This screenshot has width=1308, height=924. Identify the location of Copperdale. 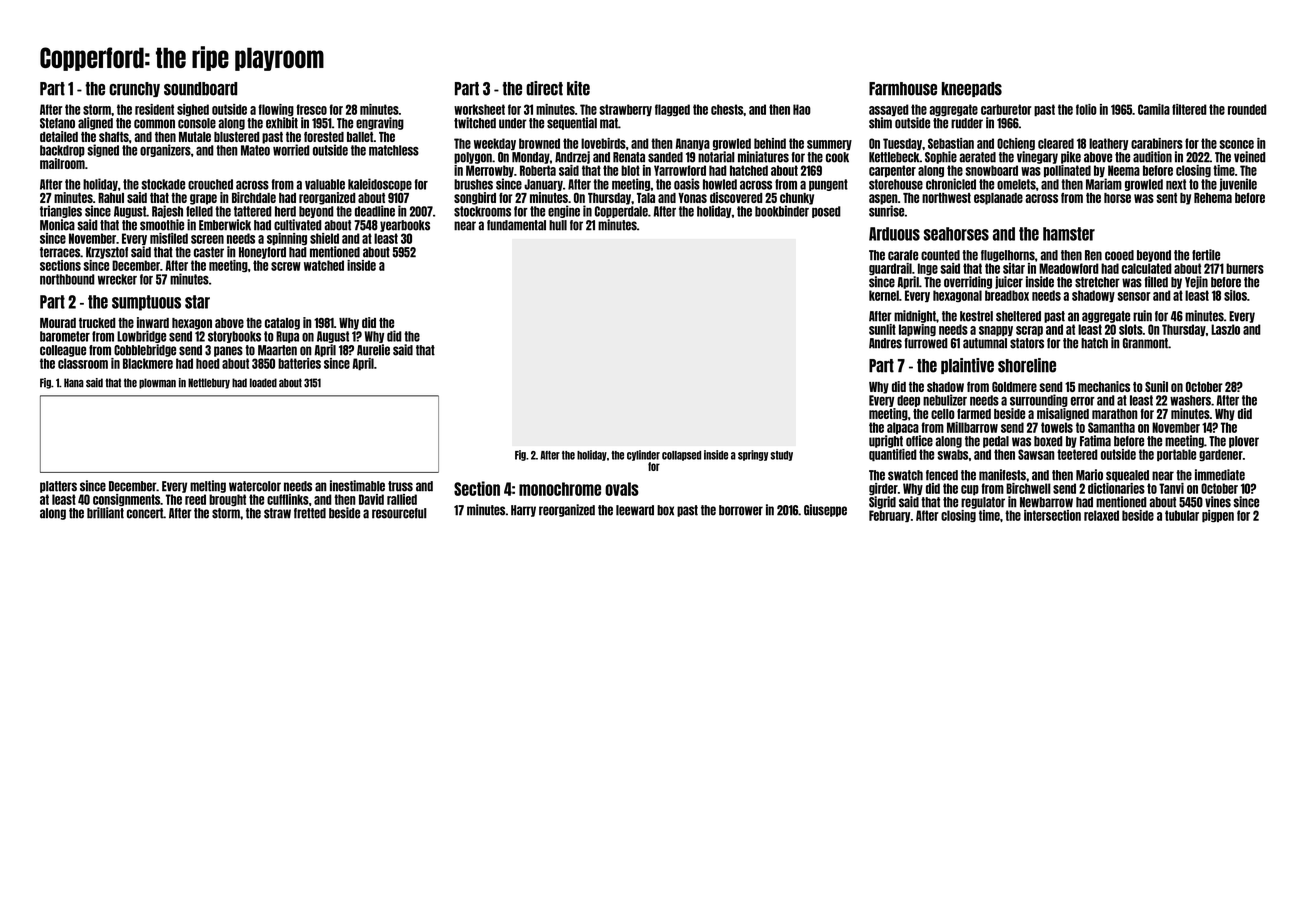
(621, 212).
